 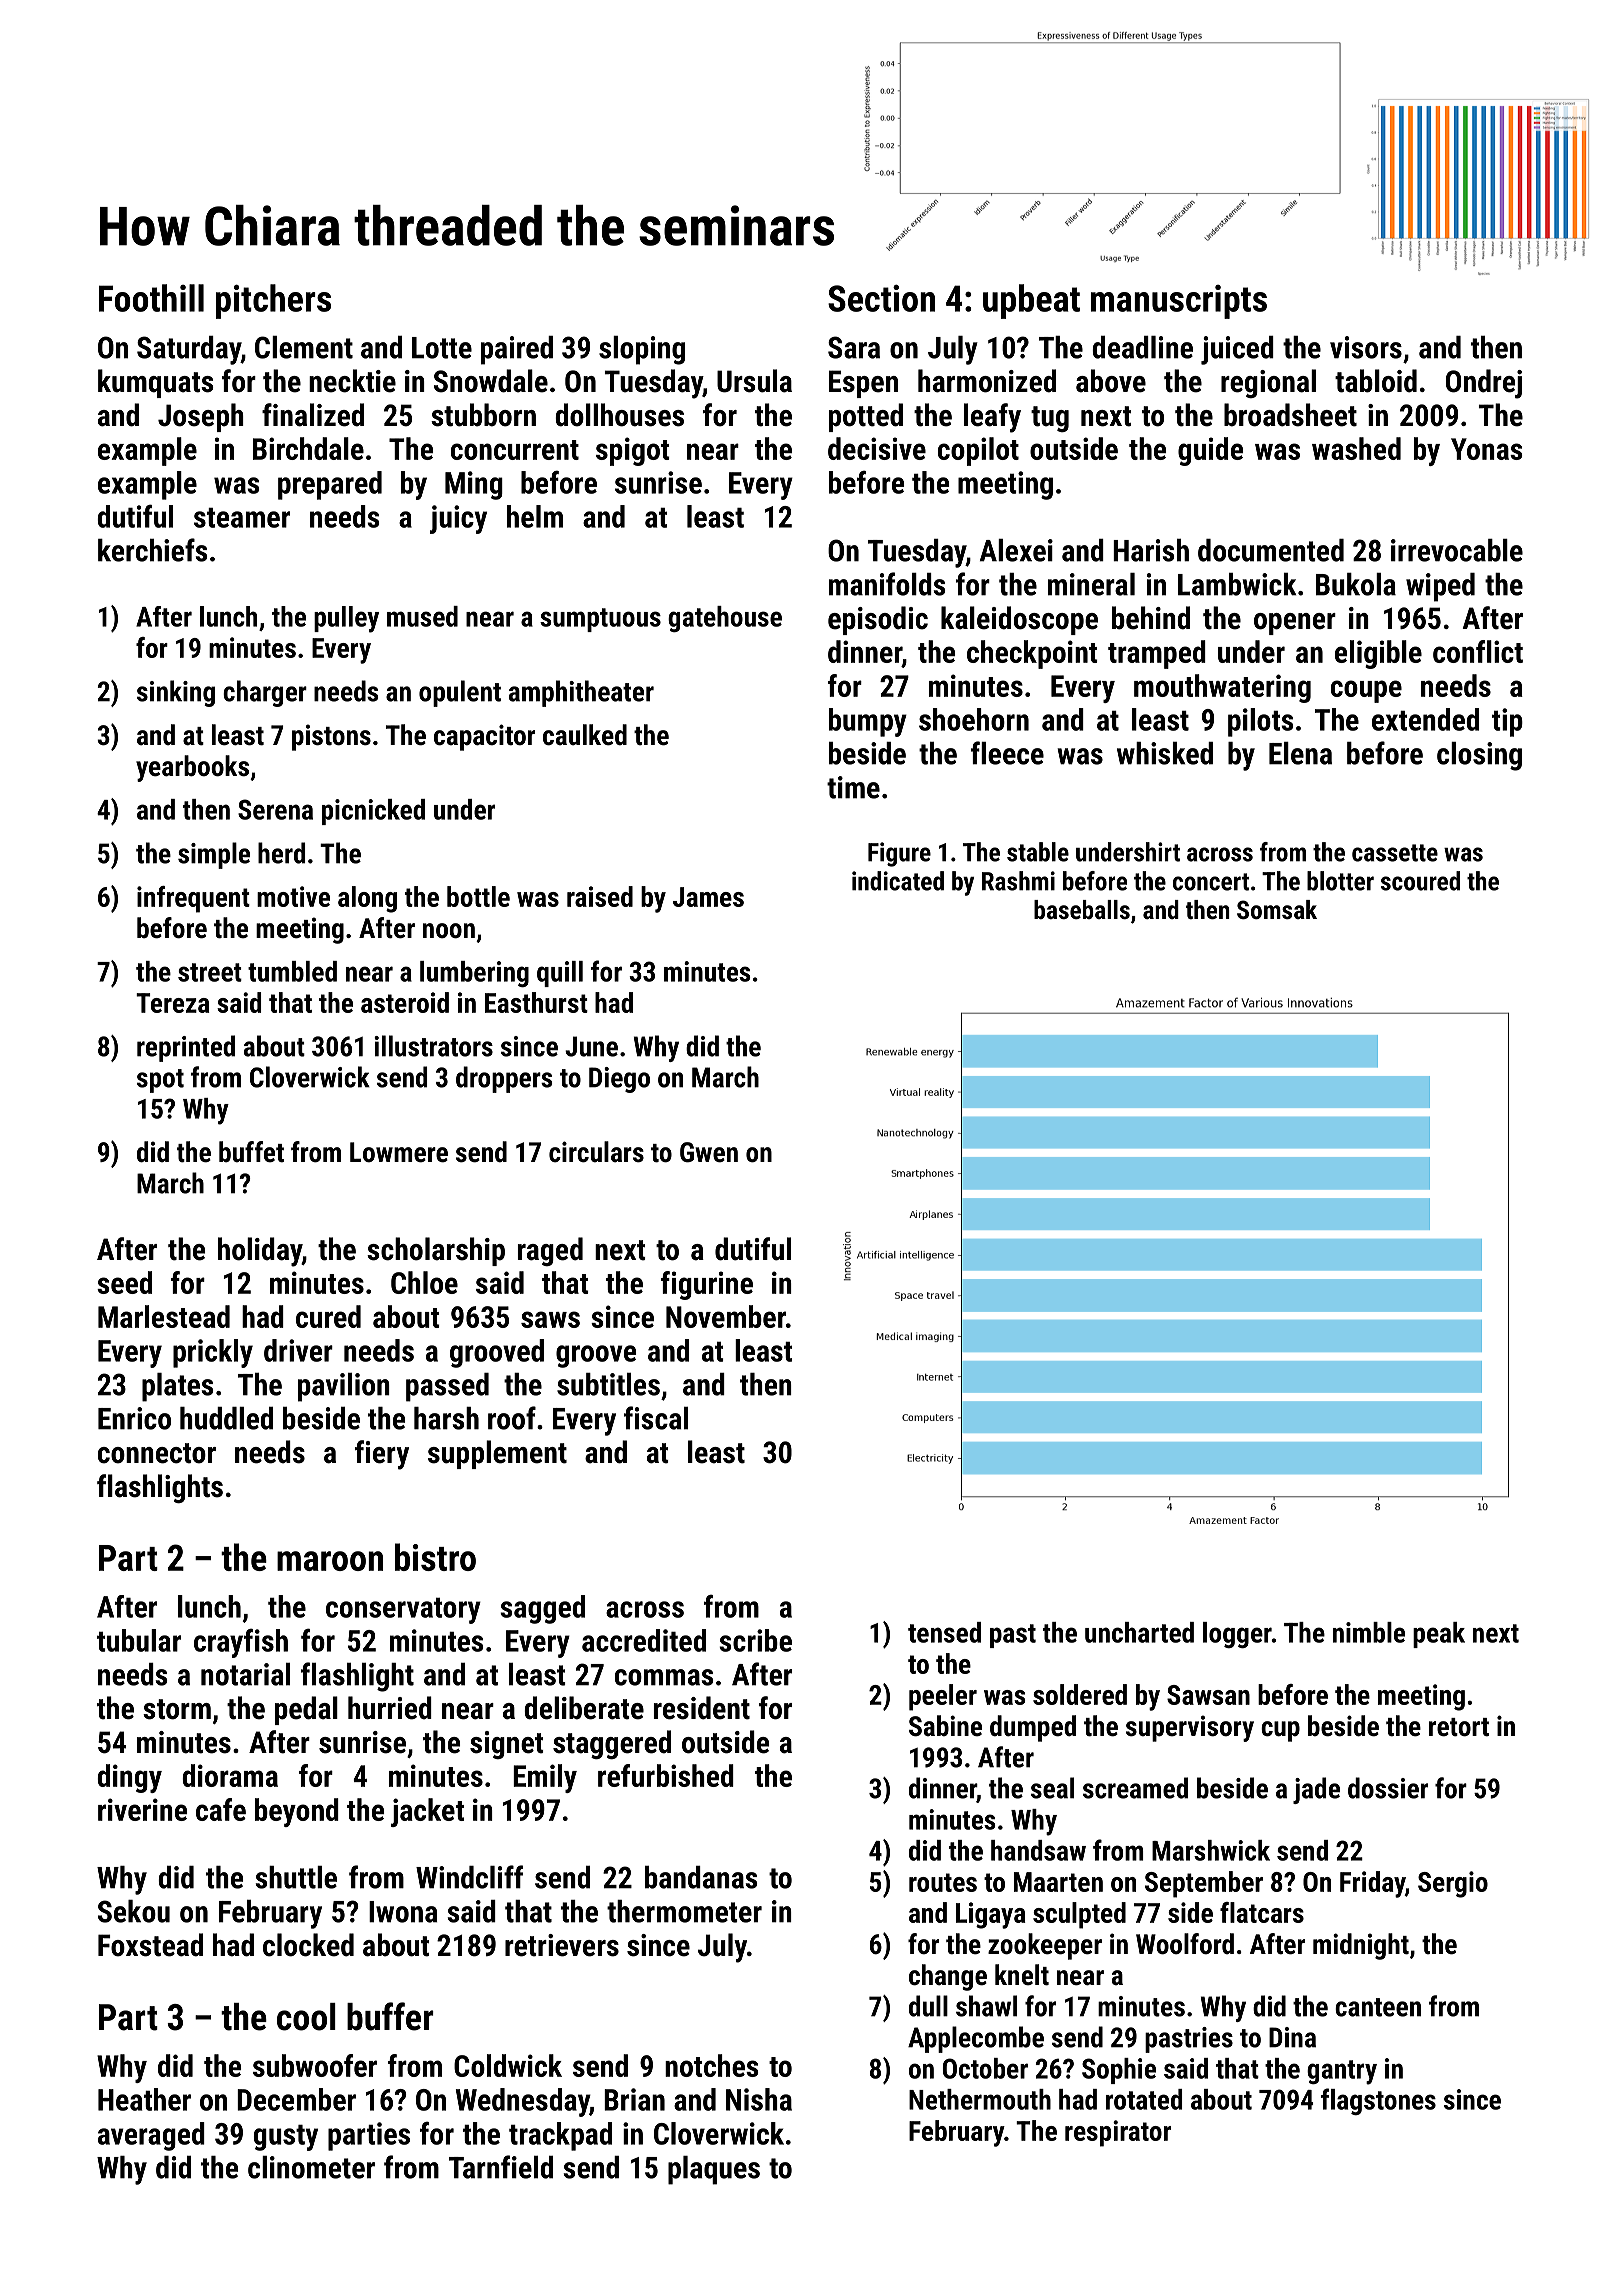 I want to click on conflict, so click(x=1478, y=651).
